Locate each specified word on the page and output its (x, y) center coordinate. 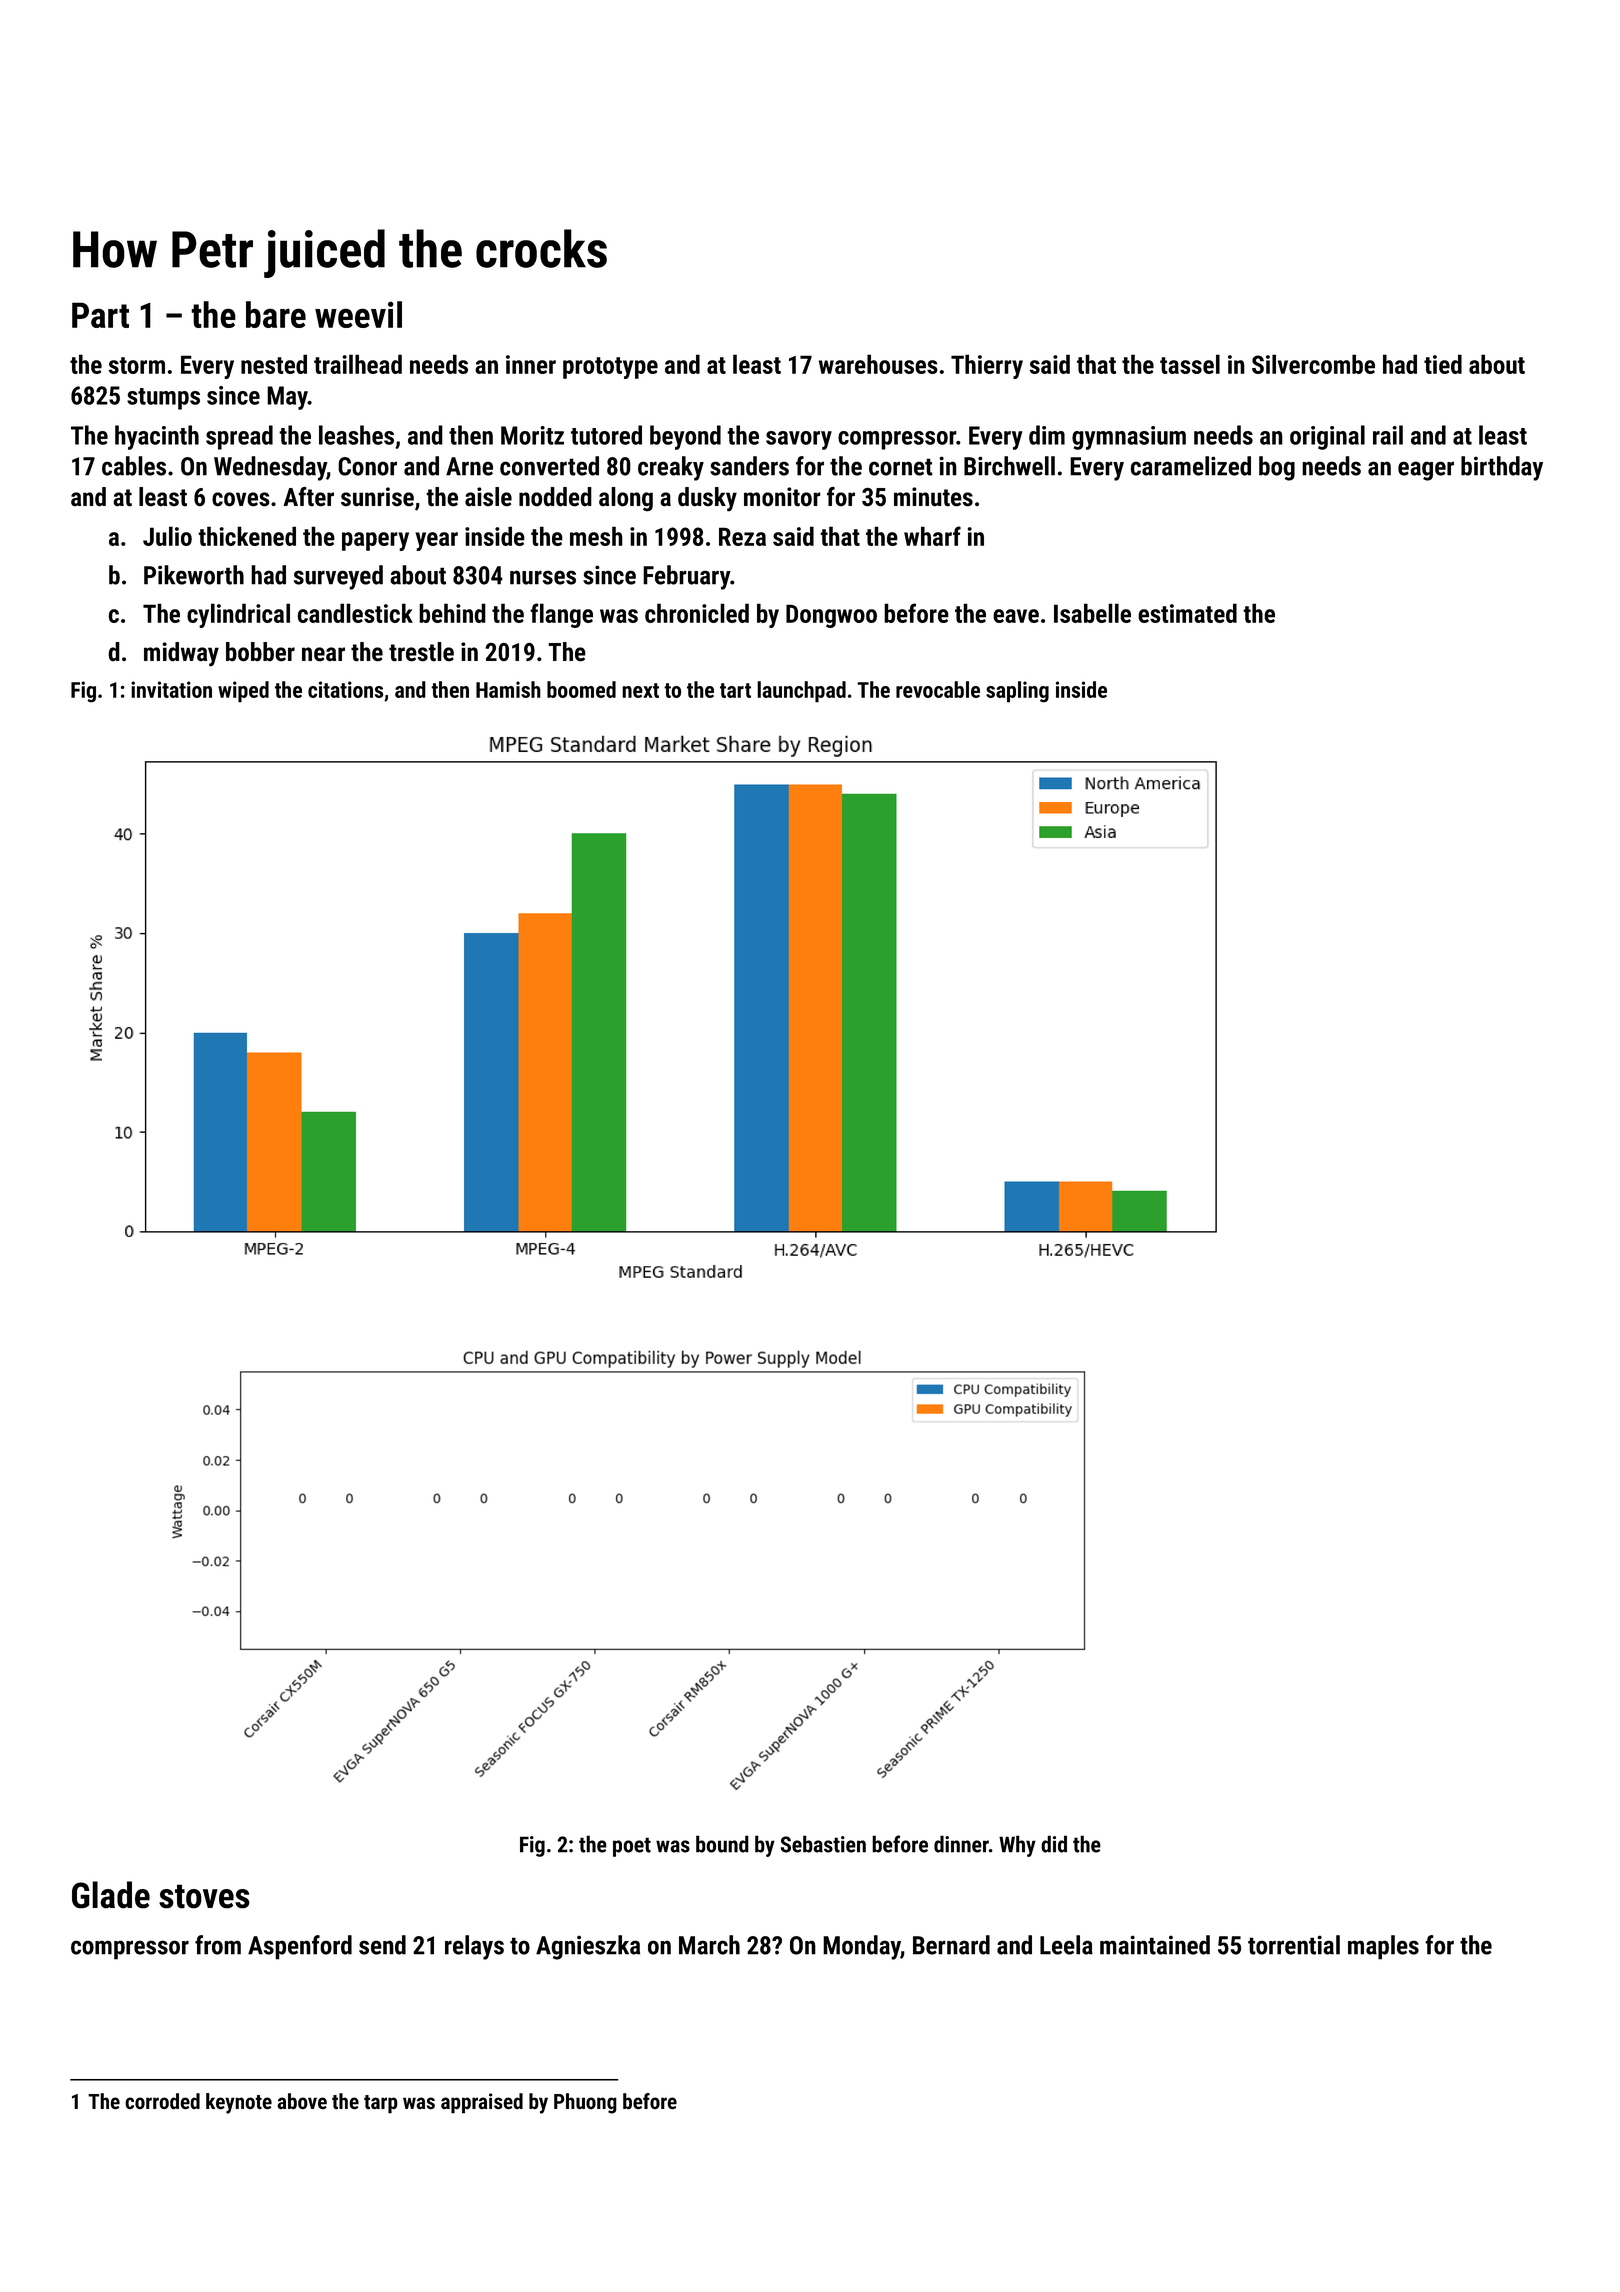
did (1054, 1844)
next (640, 690)
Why (1017, 1846)
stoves (204, 1896)
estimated (1187, 613)
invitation (171, 689)
